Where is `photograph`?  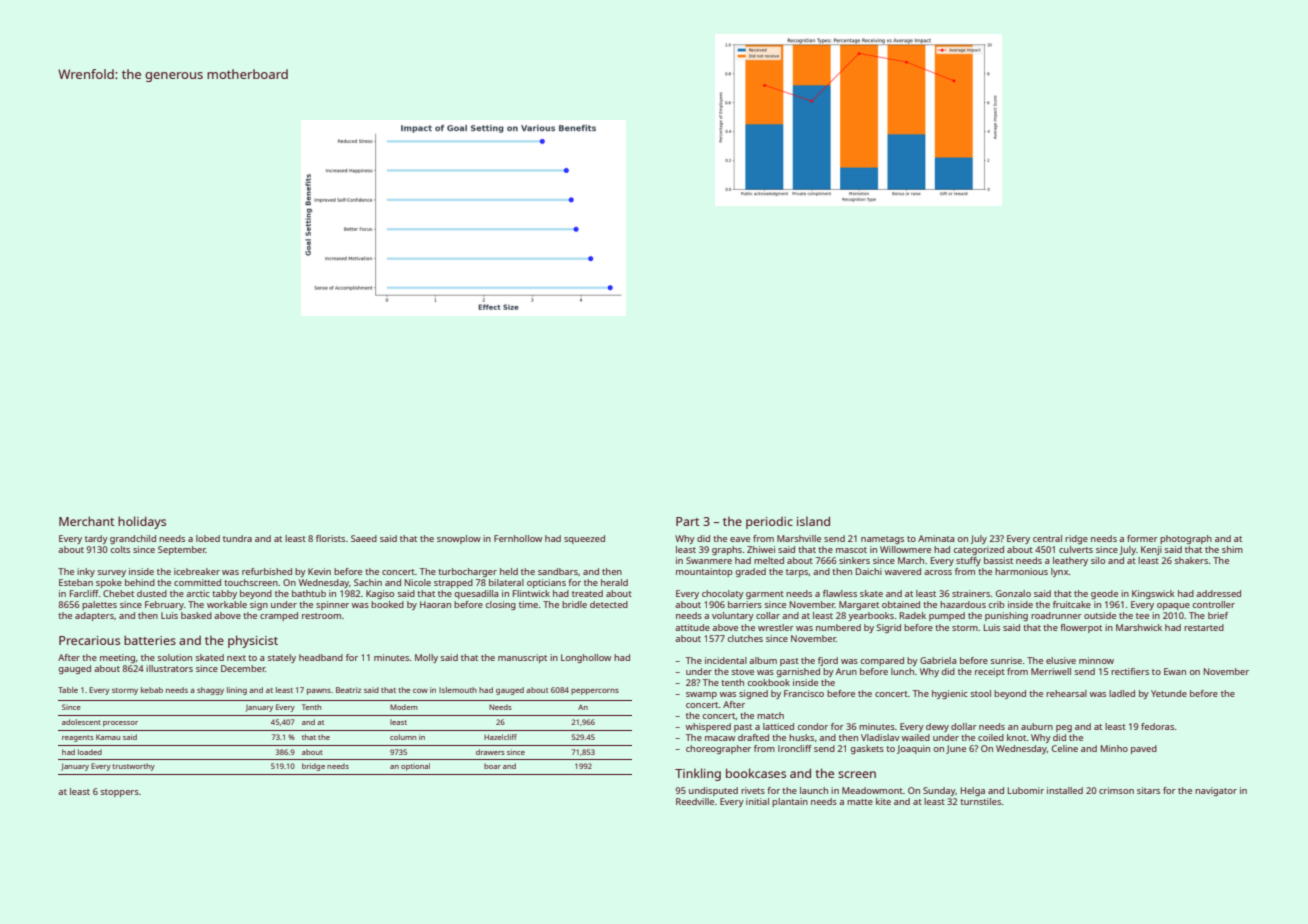
photograph is located at coordinates (1186, 539).
